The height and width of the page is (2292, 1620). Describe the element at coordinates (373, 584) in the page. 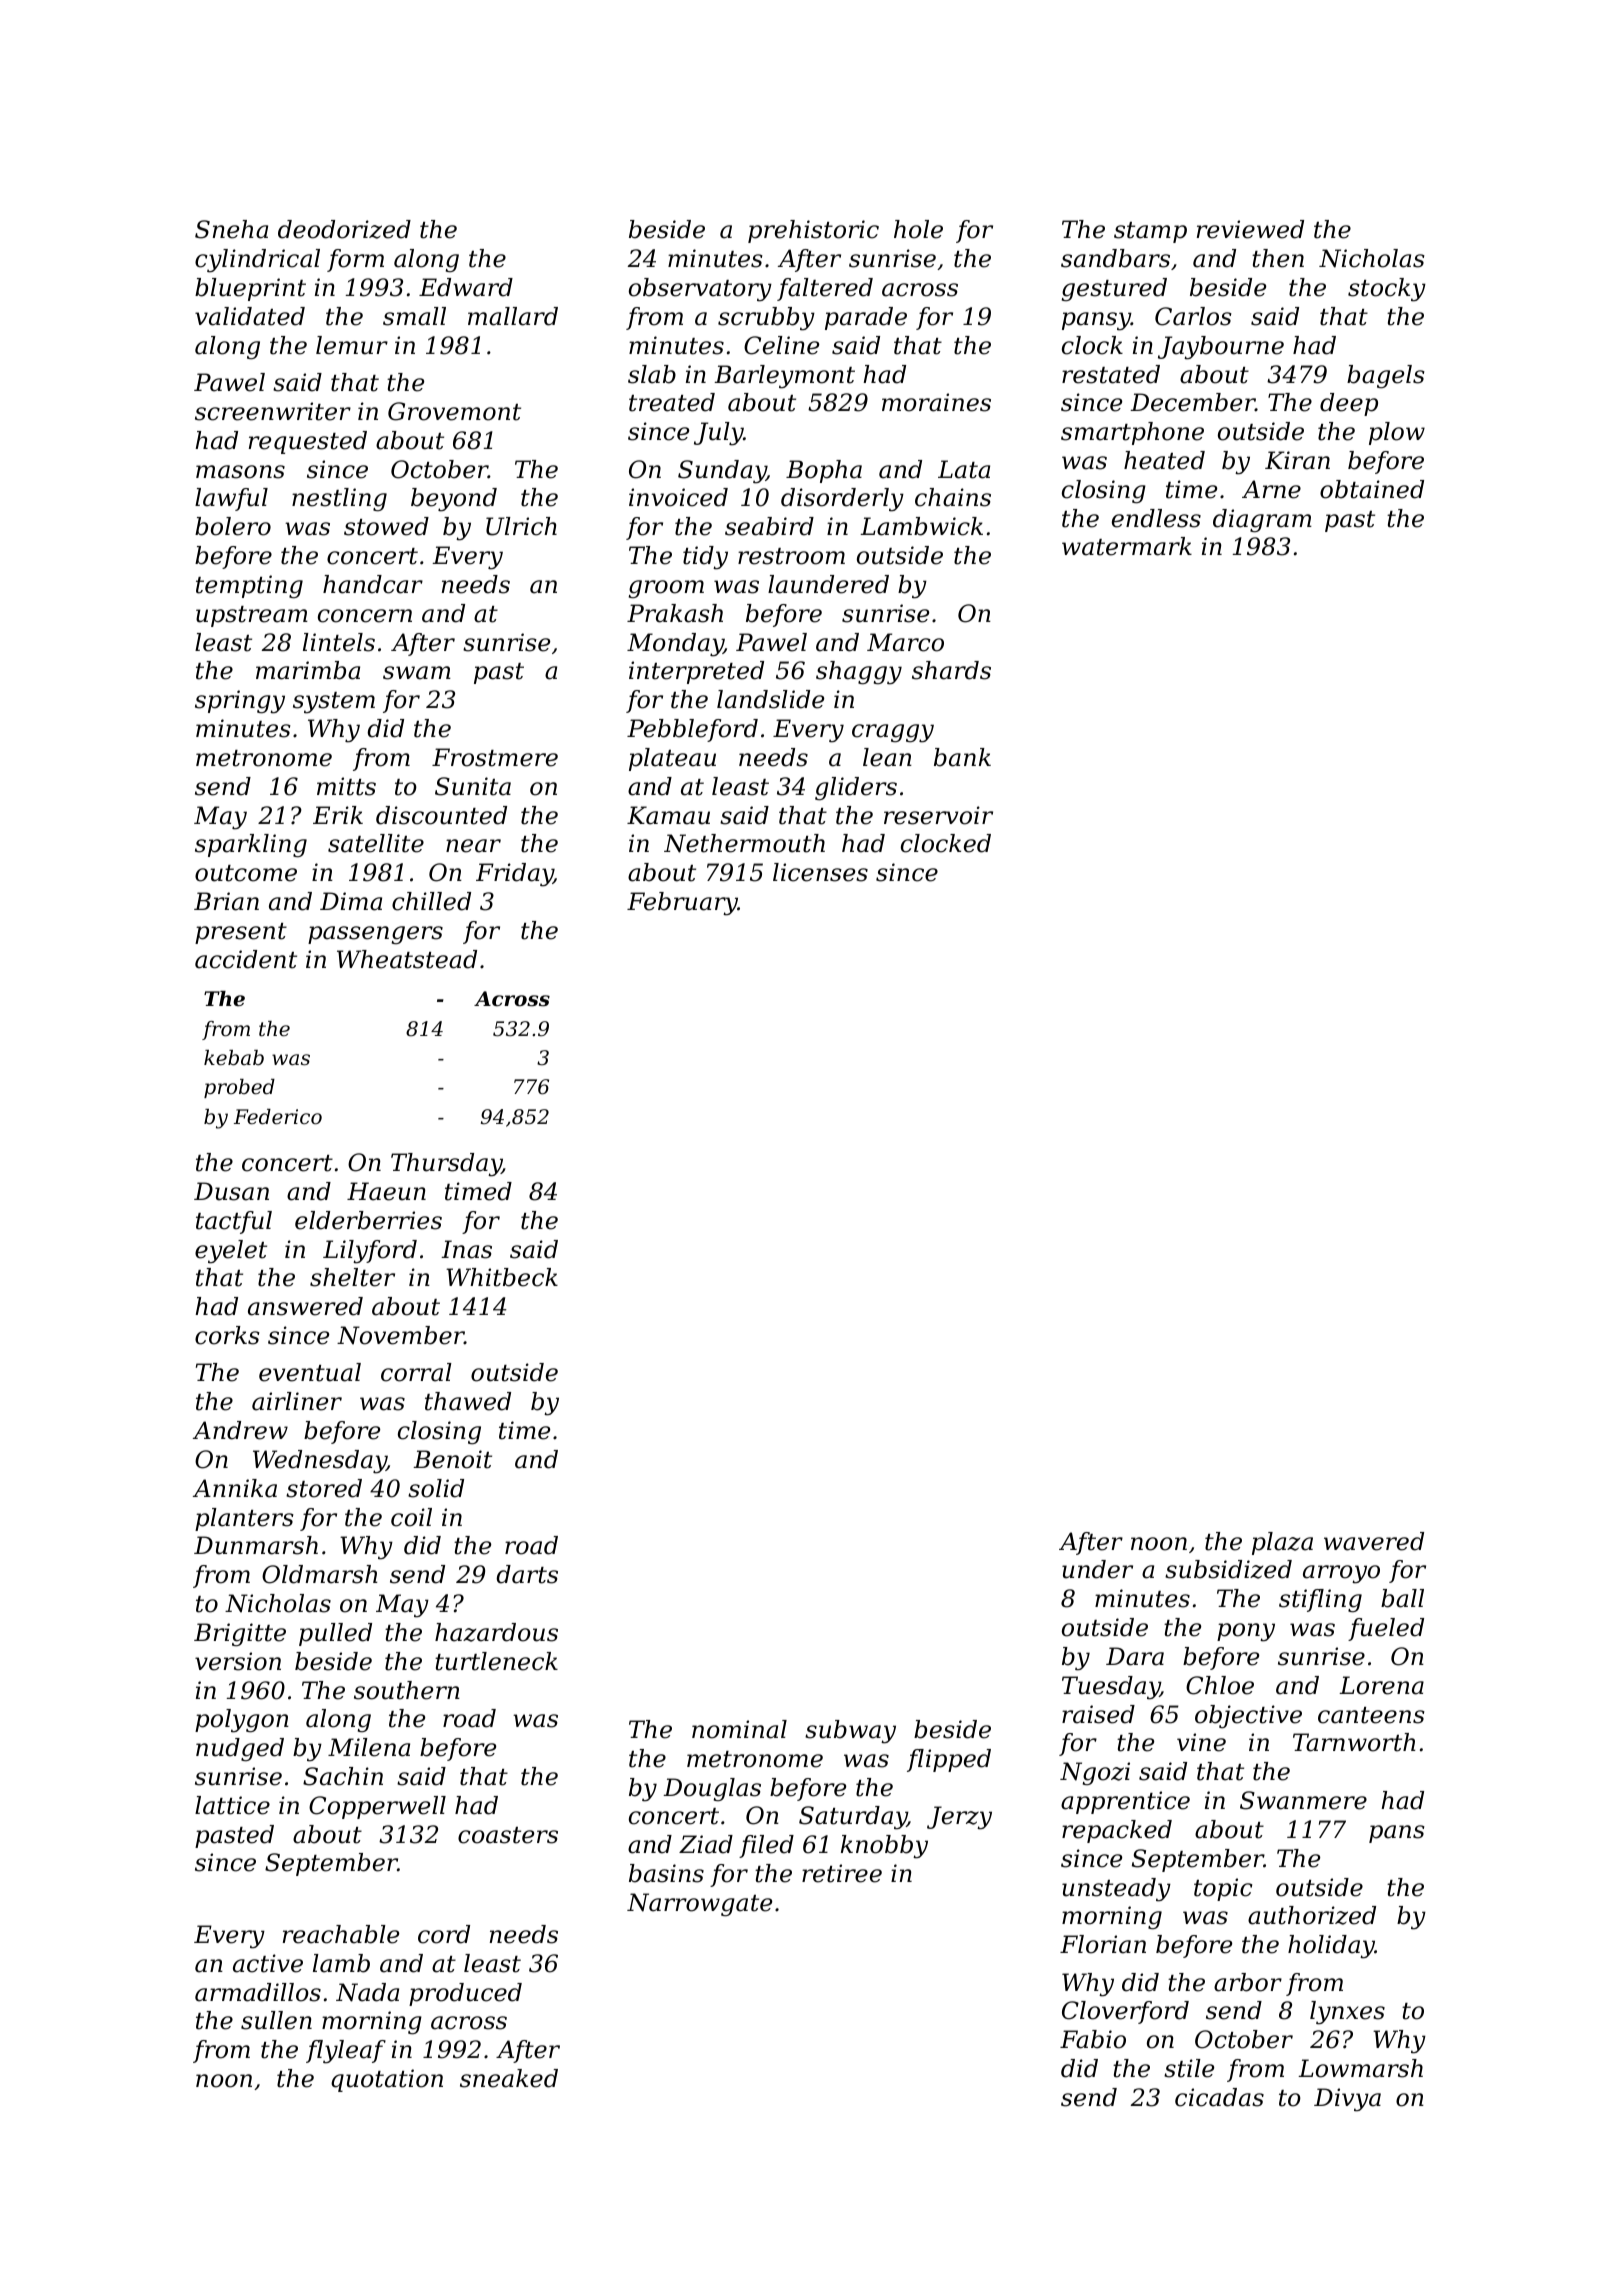

I see `handcar` at that location.
